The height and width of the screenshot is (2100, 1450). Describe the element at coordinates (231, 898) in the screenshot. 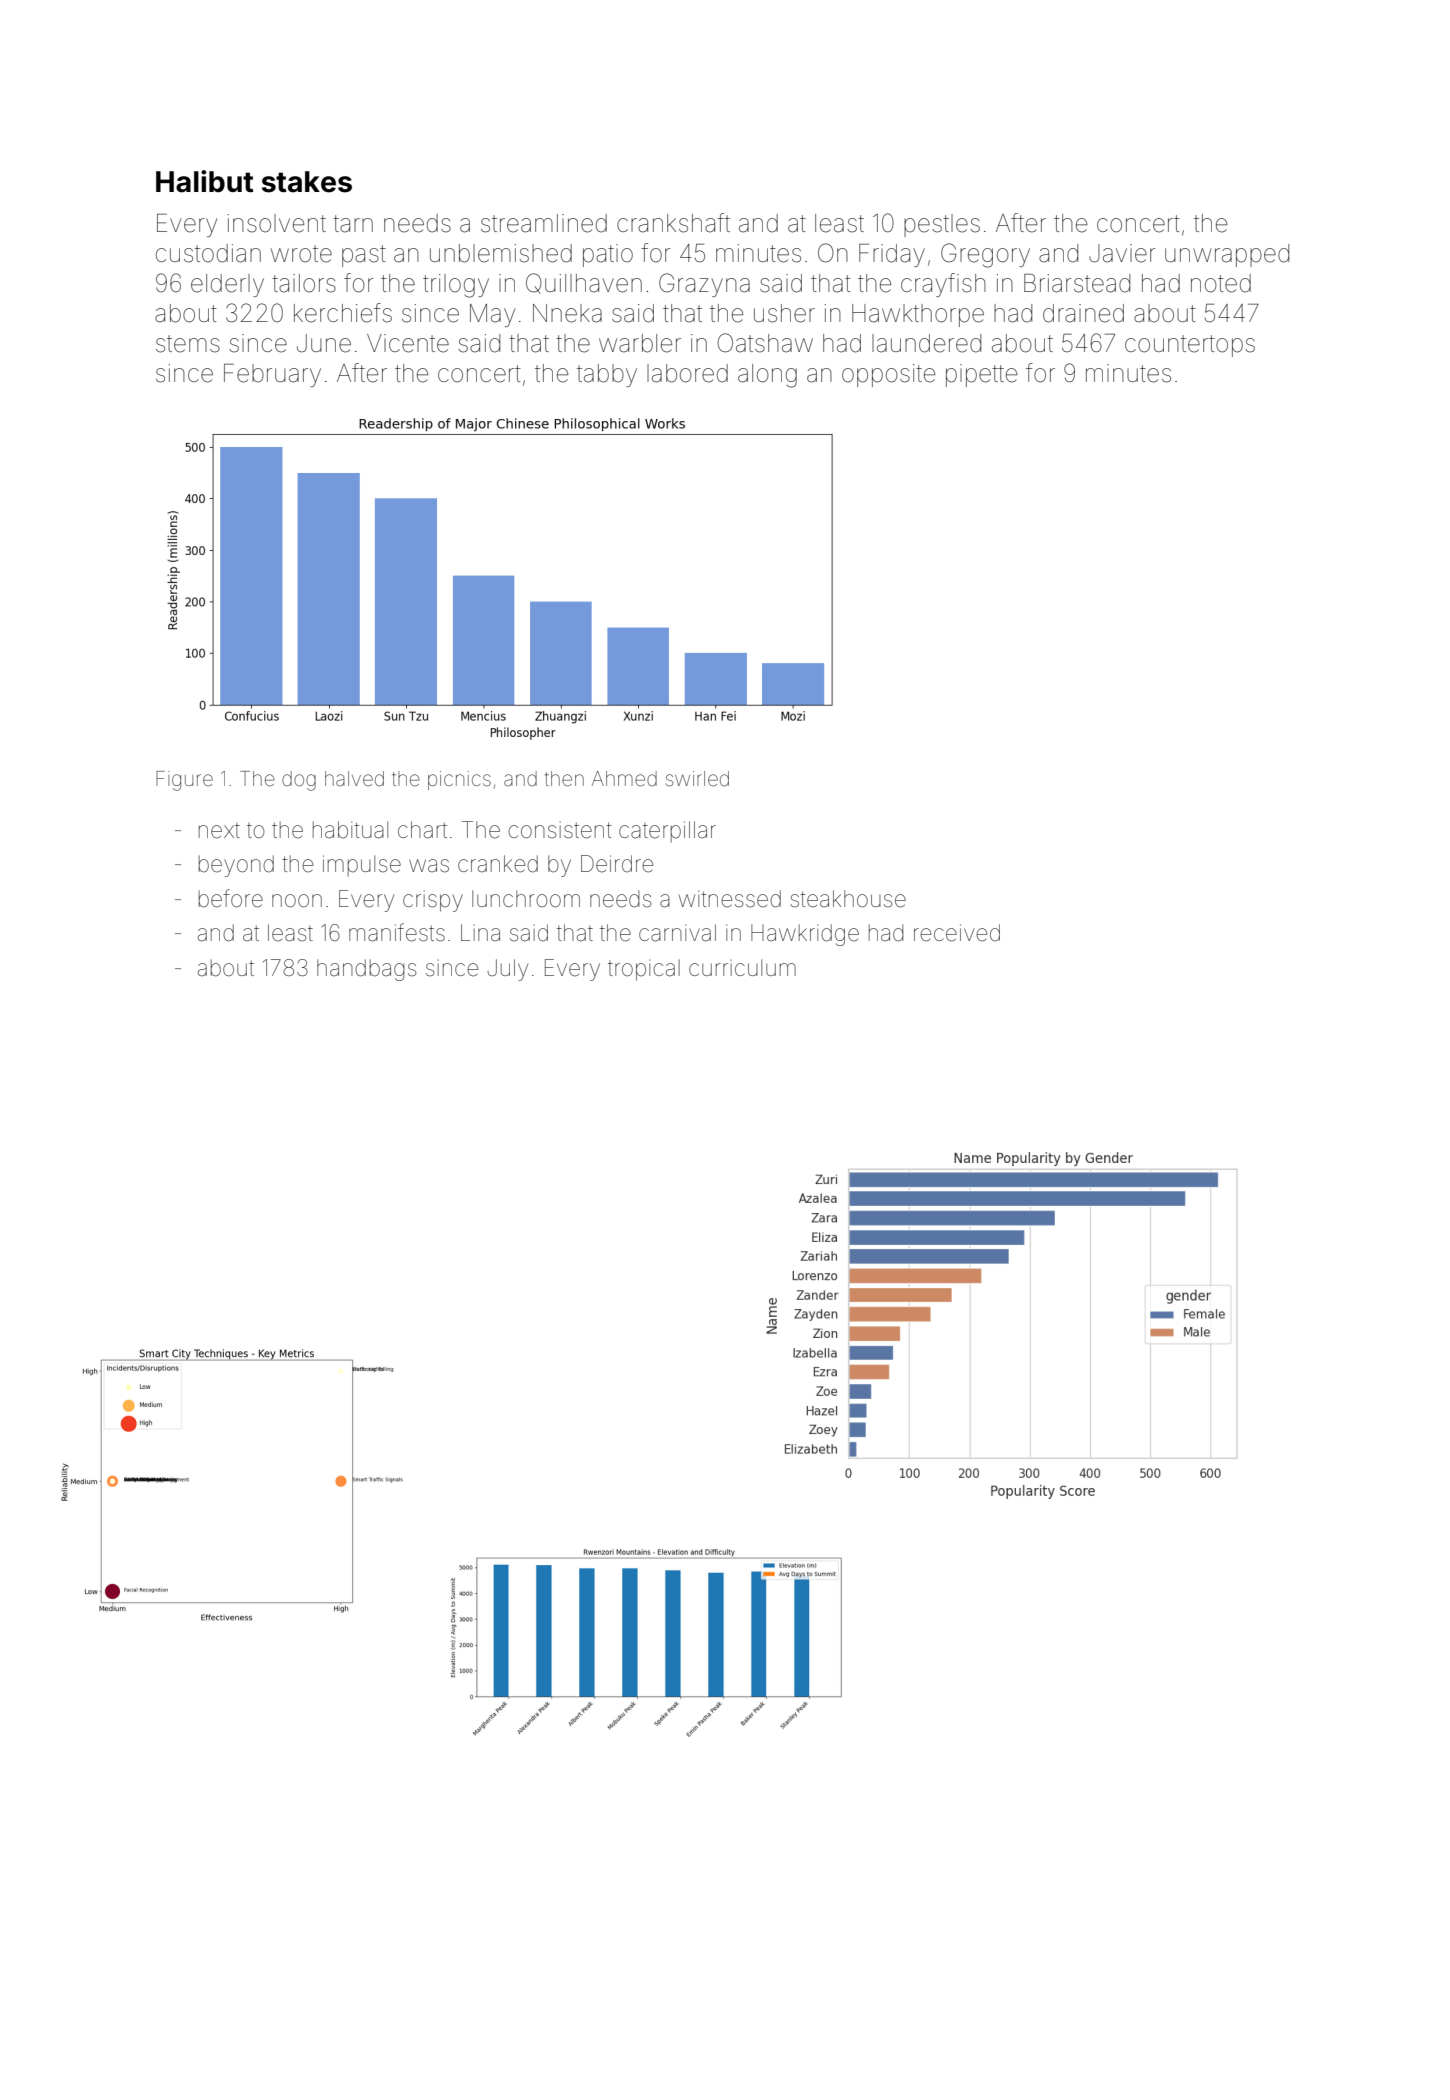

I see `before` at that location.
